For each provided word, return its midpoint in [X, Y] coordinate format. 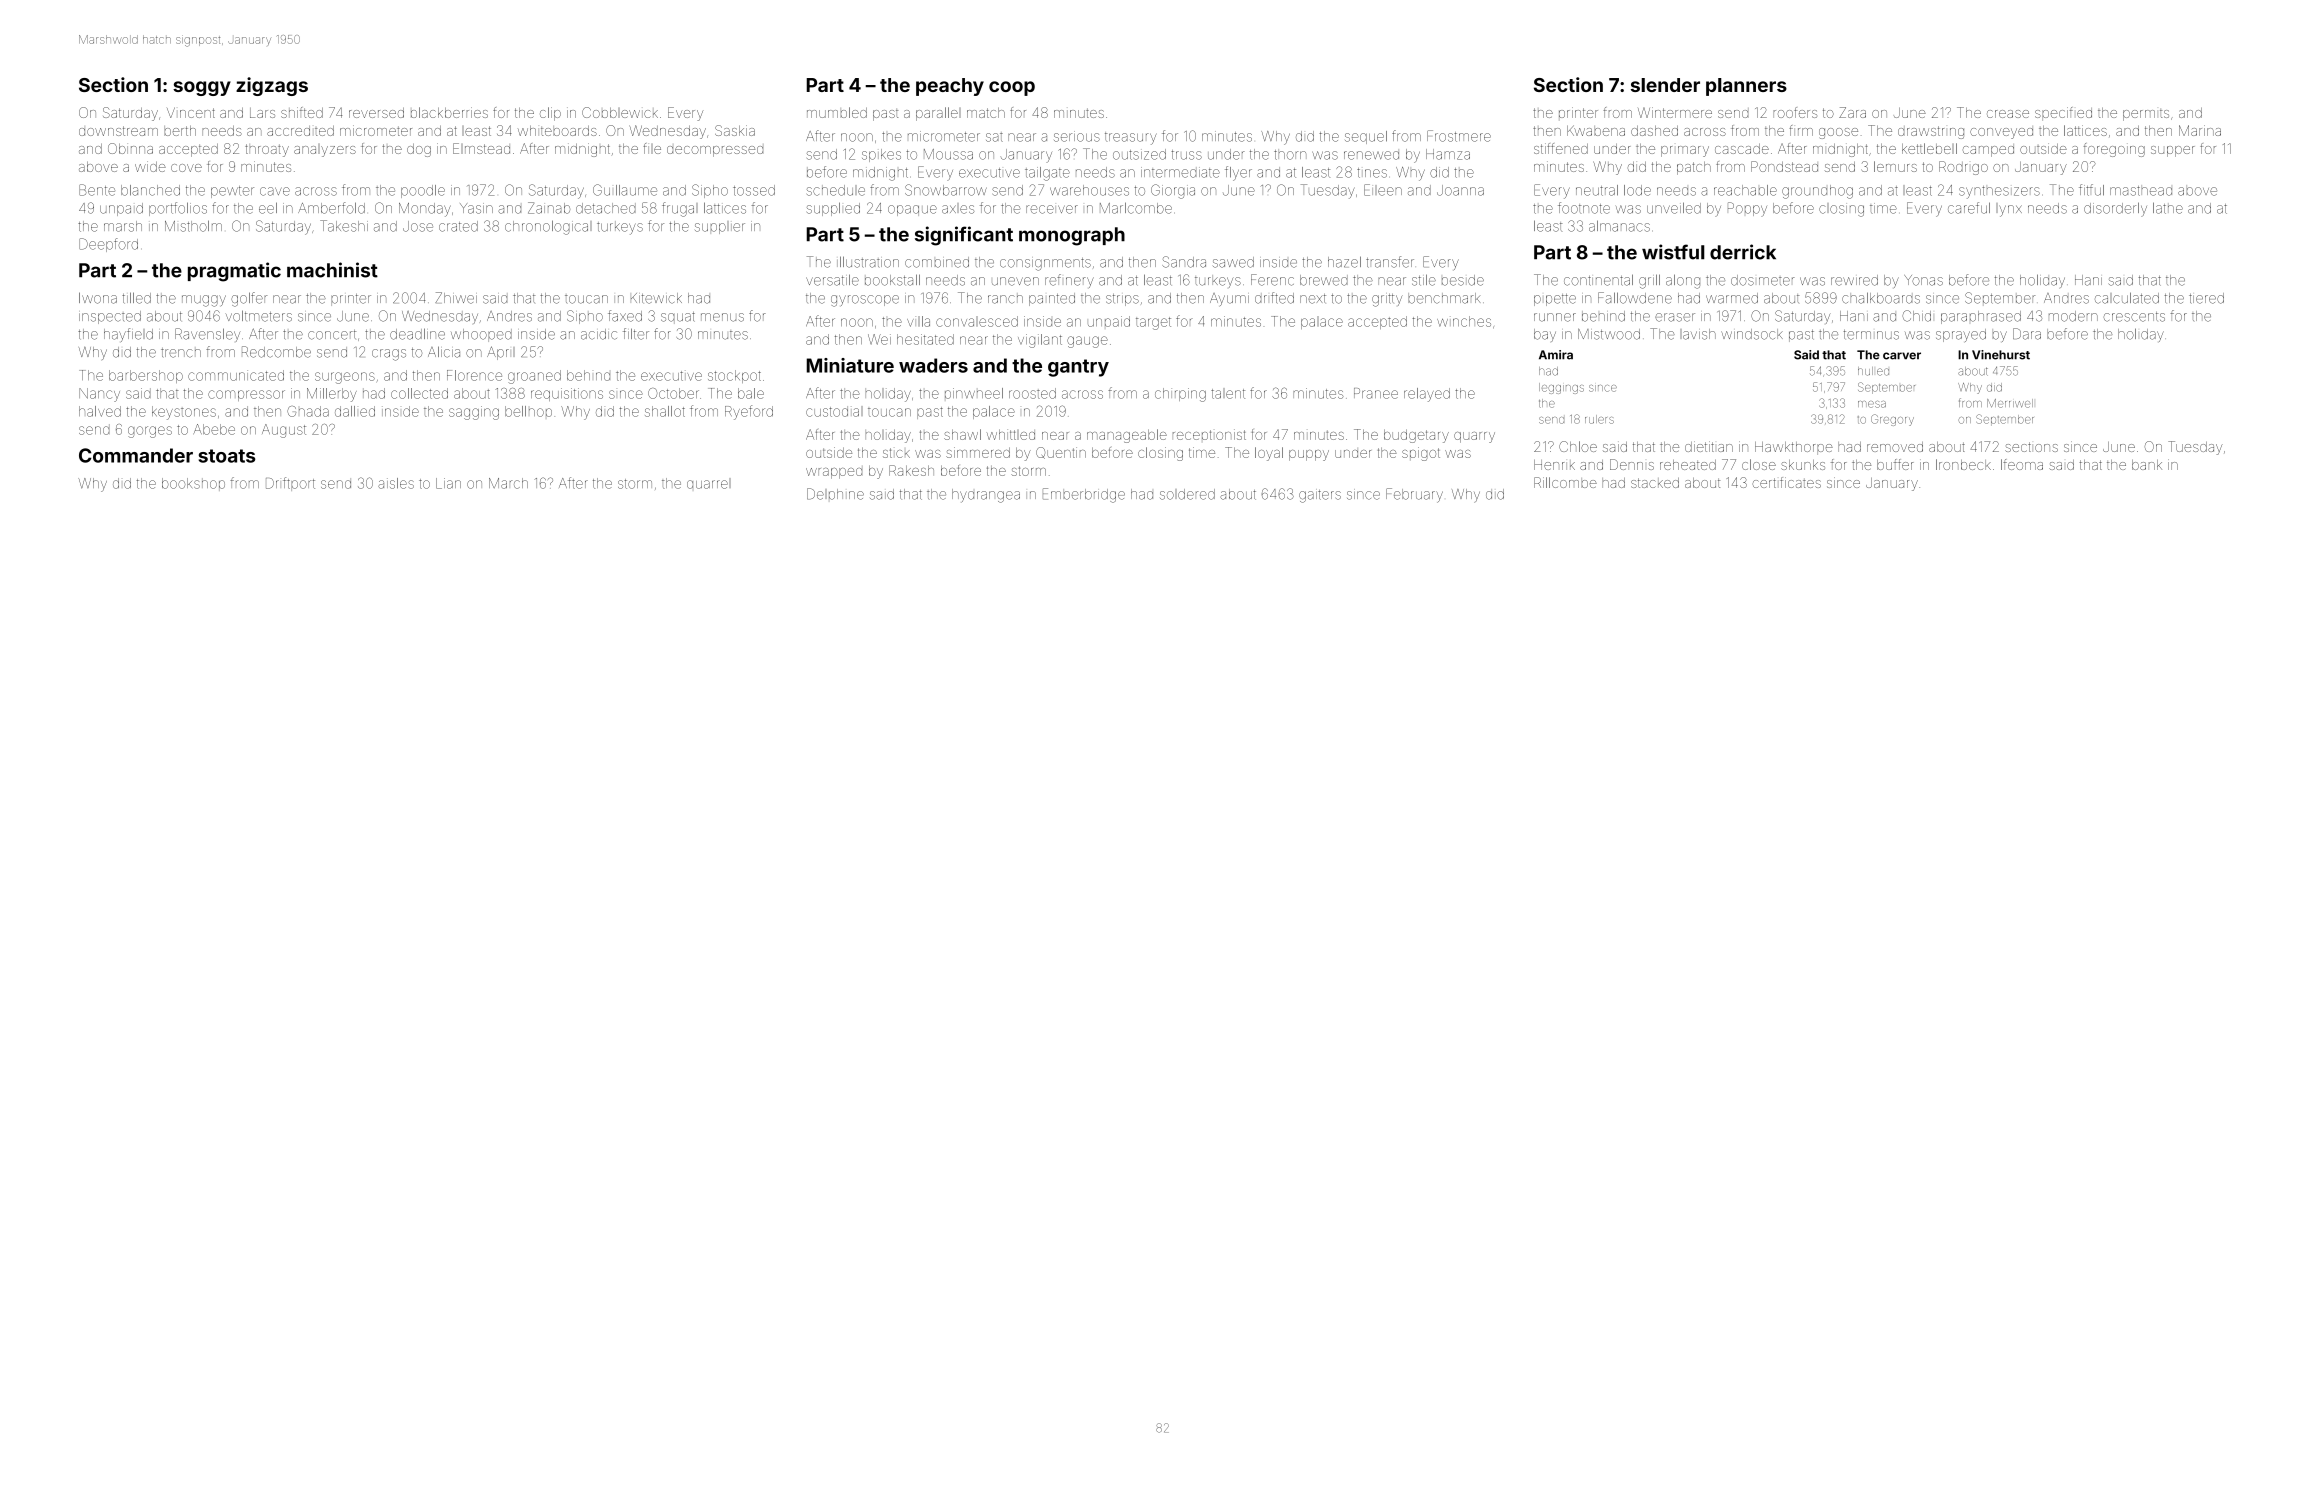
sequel [1366, 137]
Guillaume [625, 190]
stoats [227, 456]
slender [1665, 85]
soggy [202, 88]
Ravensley [207, 335]
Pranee [1376, 393]
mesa [1872, 404]
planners [1746, 87]
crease [2008, 114]
